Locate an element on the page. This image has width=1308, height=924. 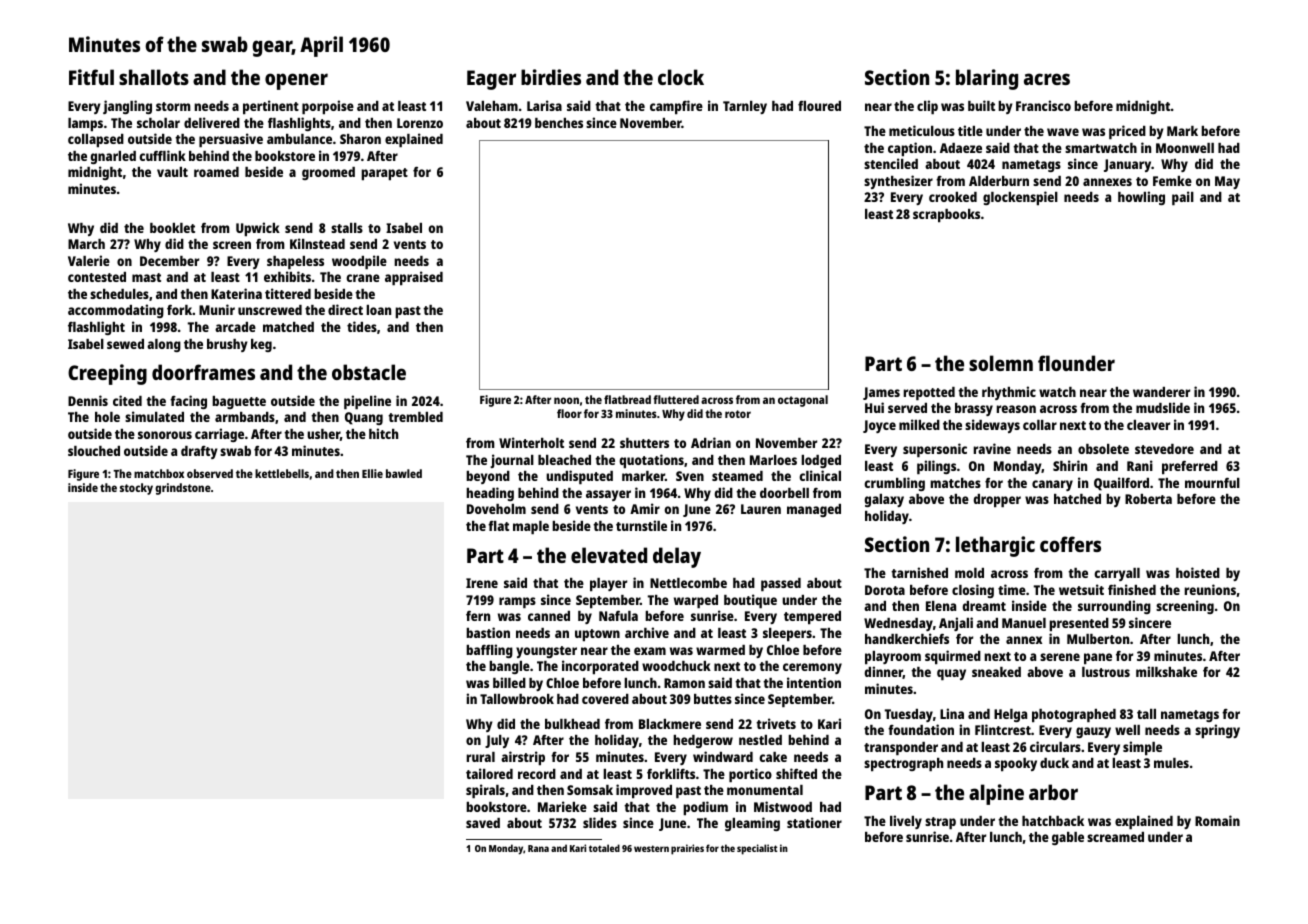
wanderer is located at coordinates (1161, 392).
